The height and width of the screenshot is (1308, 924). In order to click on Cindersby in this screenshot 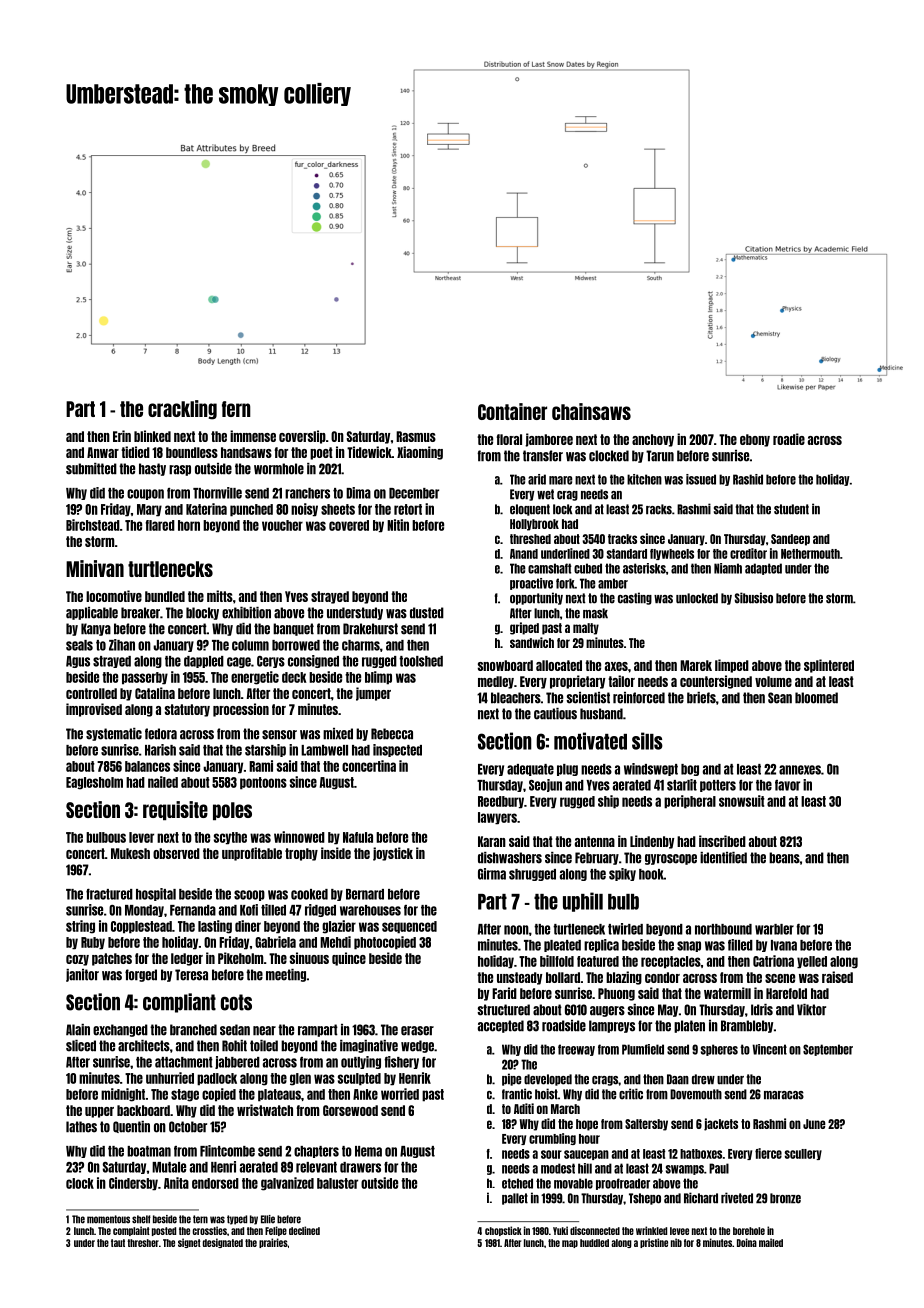, I will do `click(133, 1184)`.
